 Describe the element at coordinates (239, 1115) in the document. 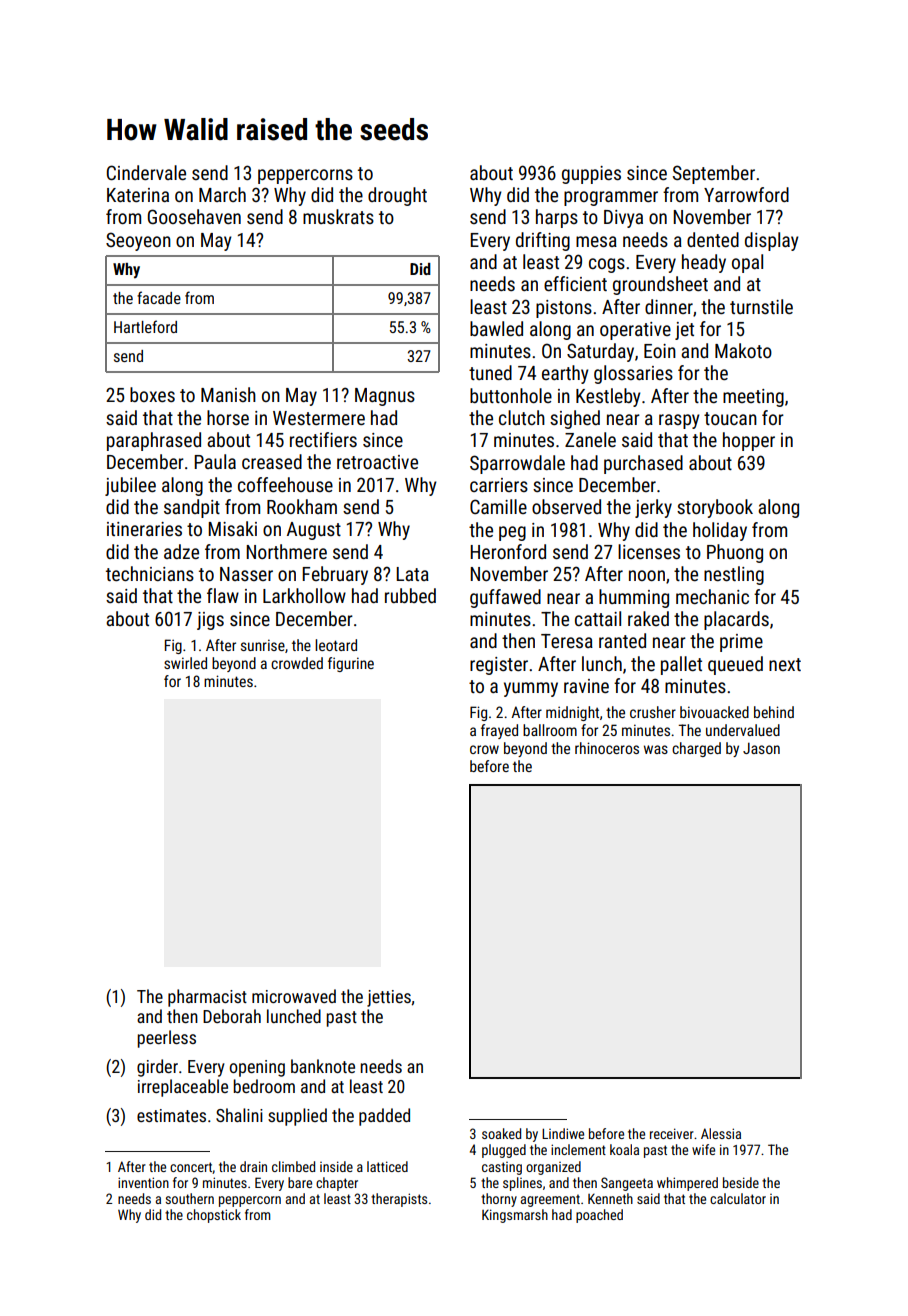

I see `Shalini` at that location.
